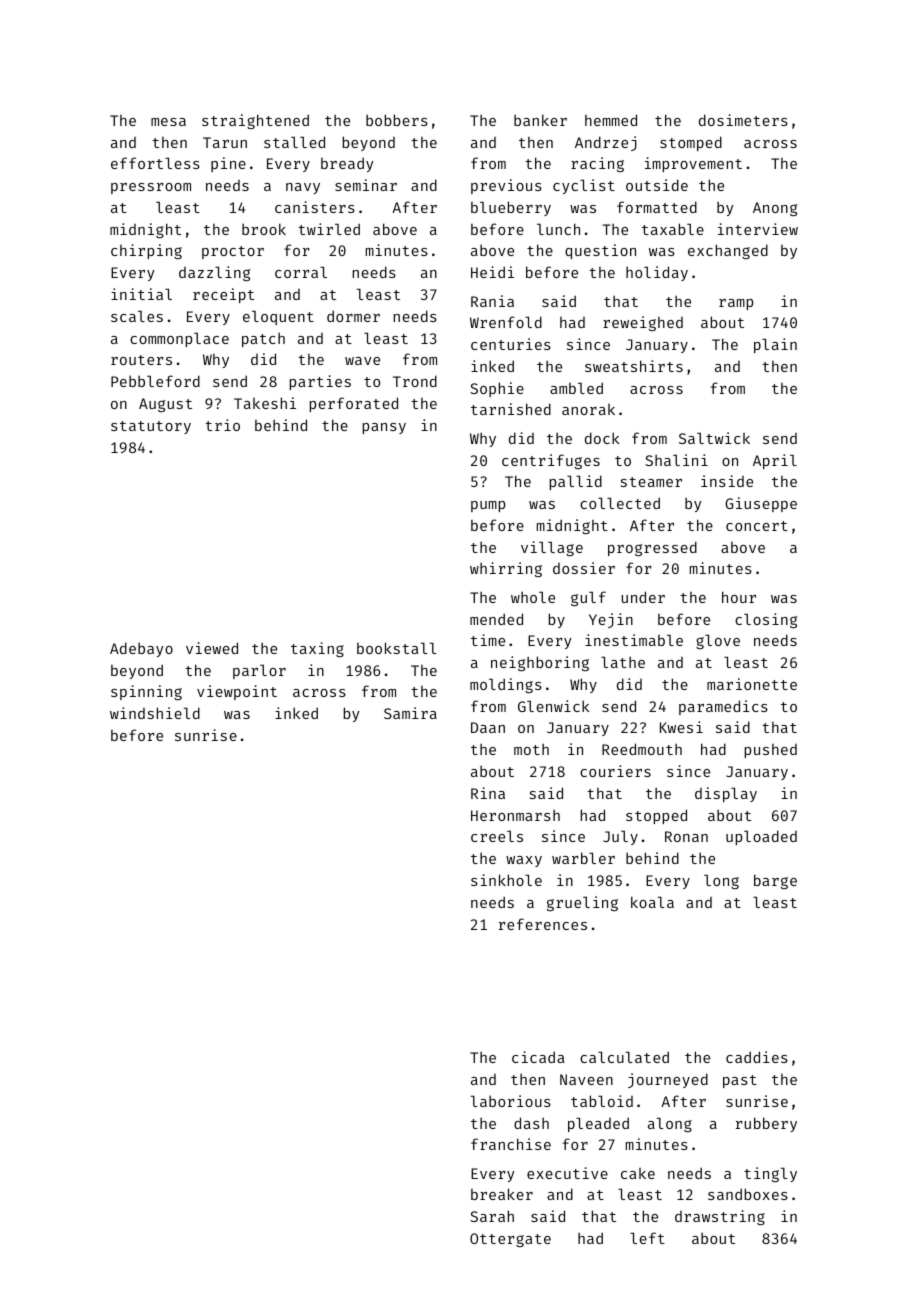 This page has height=1316, width=908. Describe the element at coordinates (775, 461) in the page. I see `April` at that location.
